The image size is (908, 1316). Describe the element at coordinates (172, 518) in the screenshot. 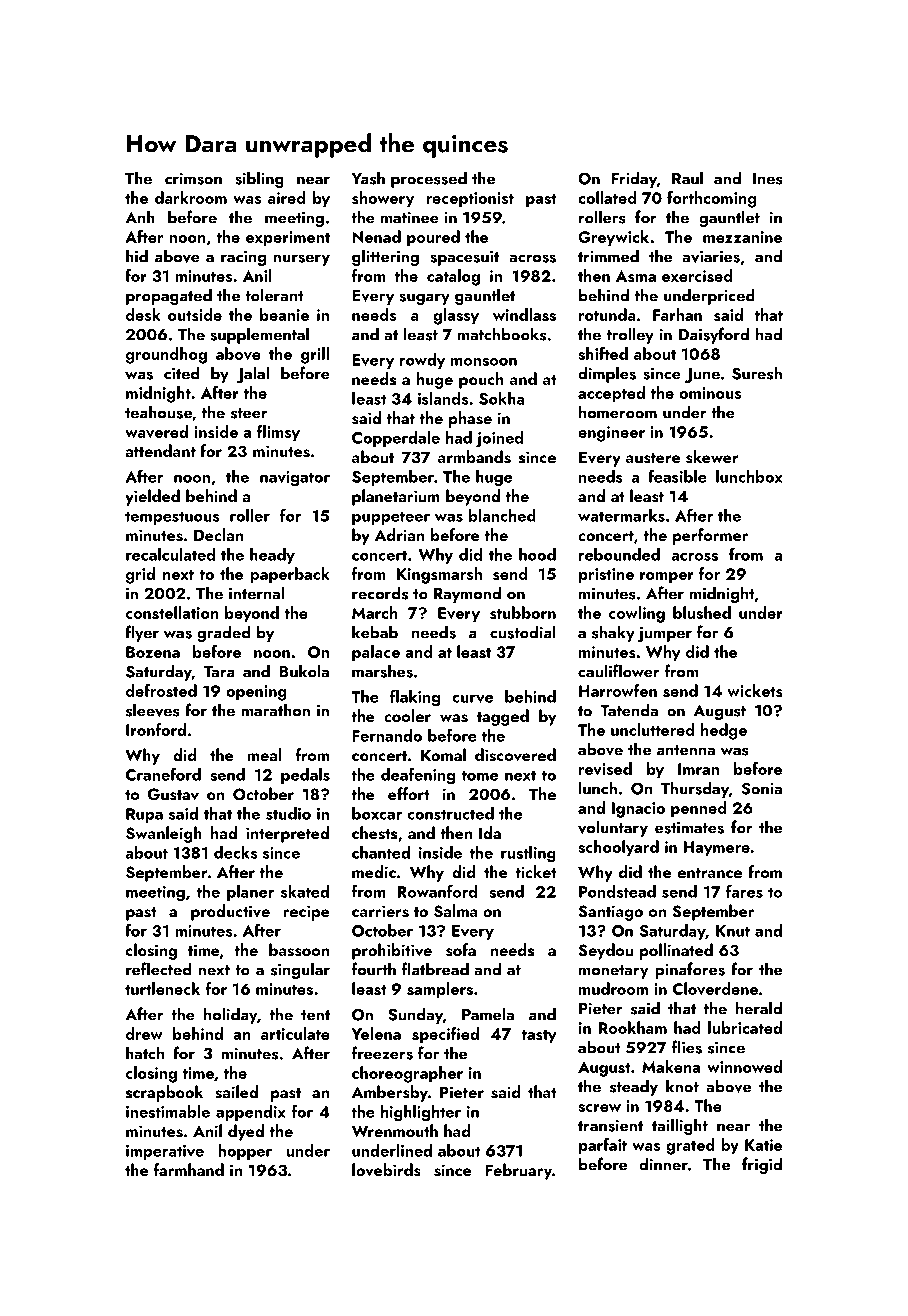

I see `tempestuous` at that location.
